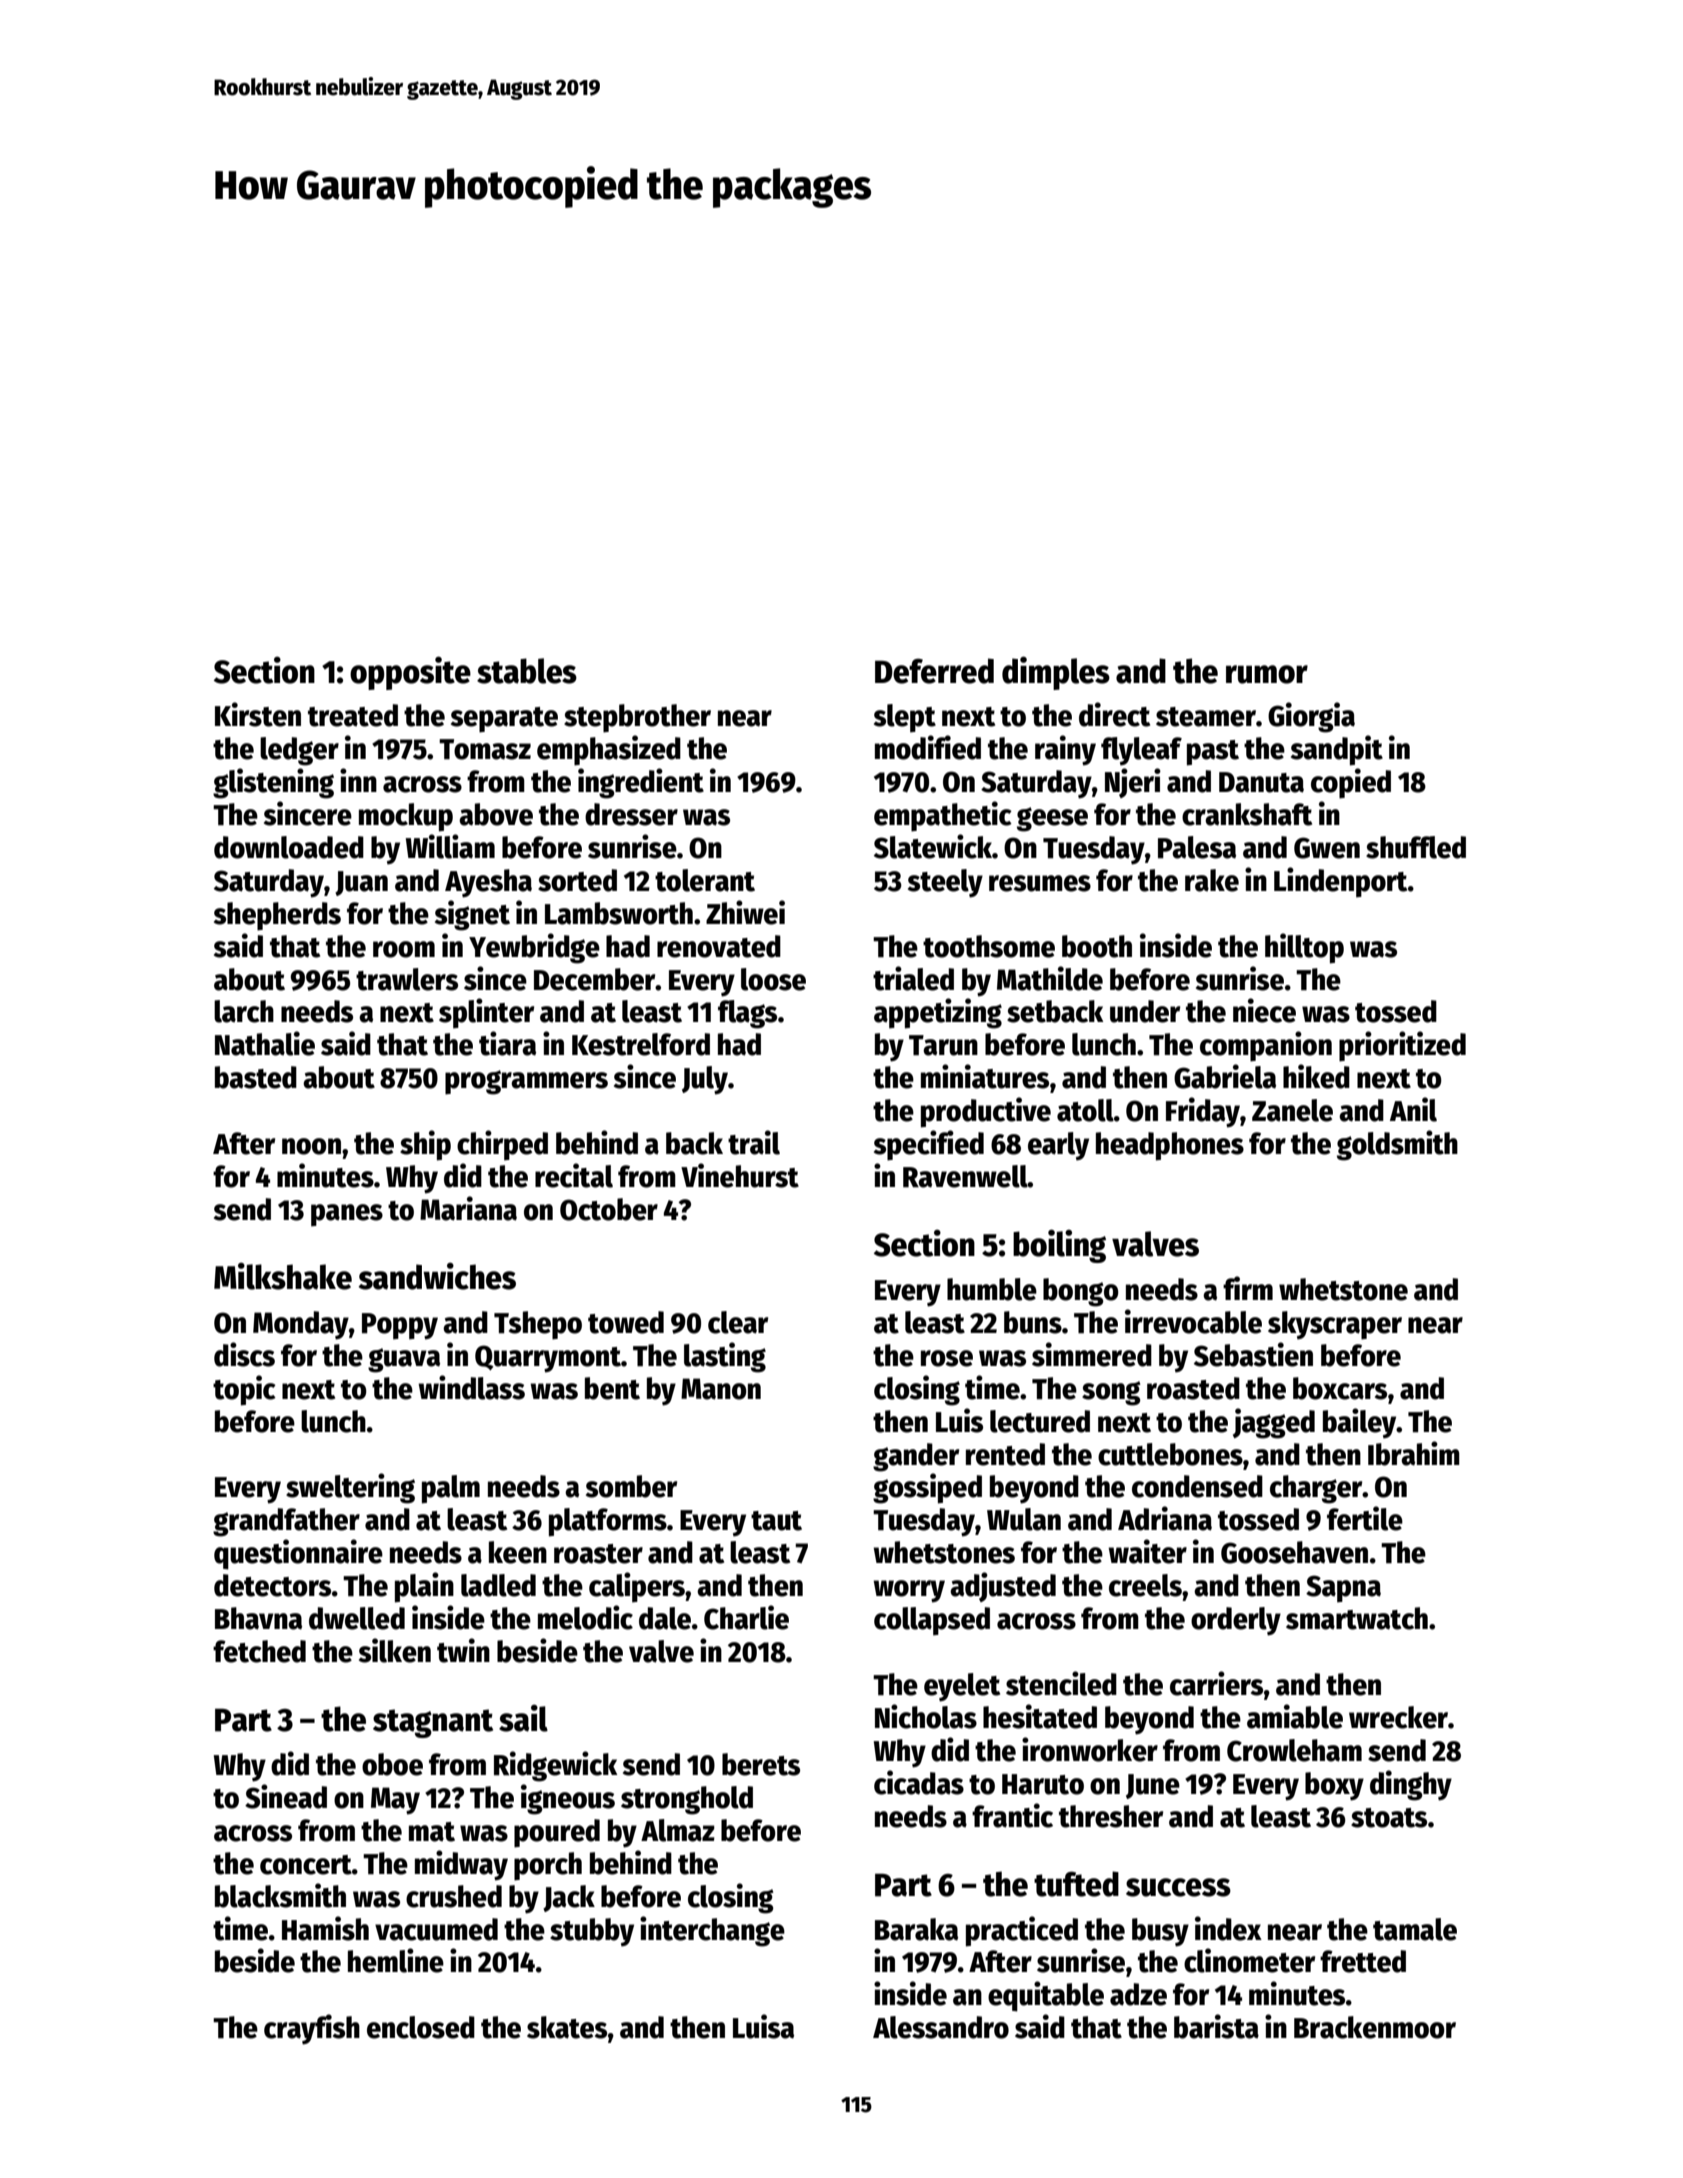  Describe the element at coordinates (1197, 847) in the screenshot. I see `Palesa` at that location.
